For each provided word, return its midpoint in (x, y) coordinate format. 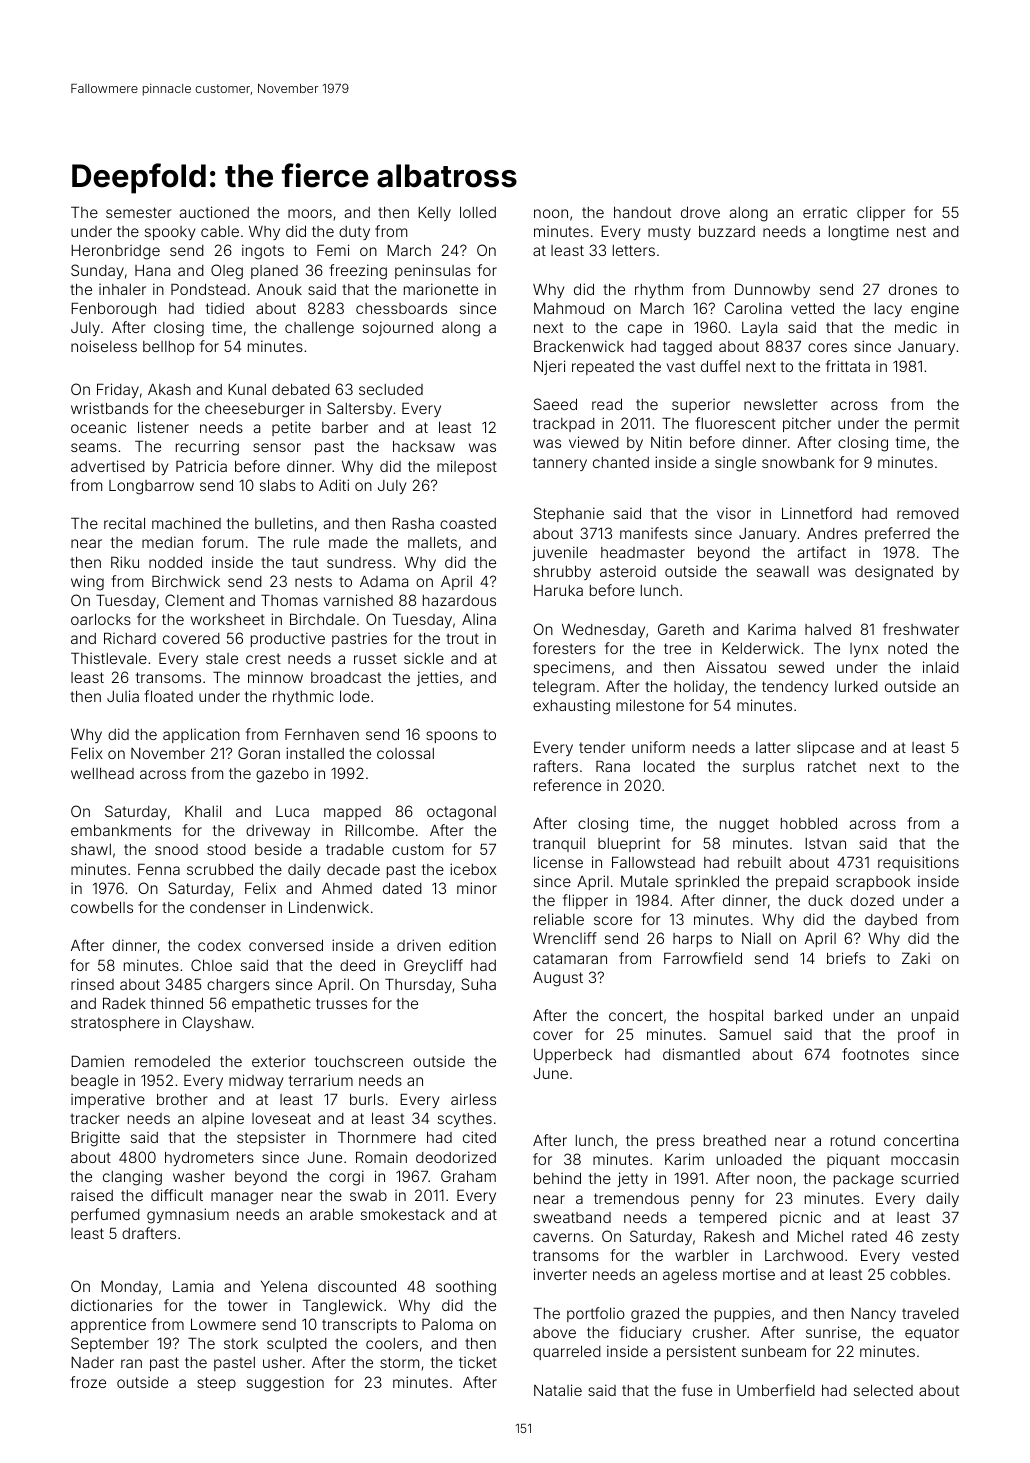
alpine (223, 1119)
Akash (169, 389)
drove (700, 212)
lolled (478, 212)
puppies (743, 1314)
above (554, 1332)
